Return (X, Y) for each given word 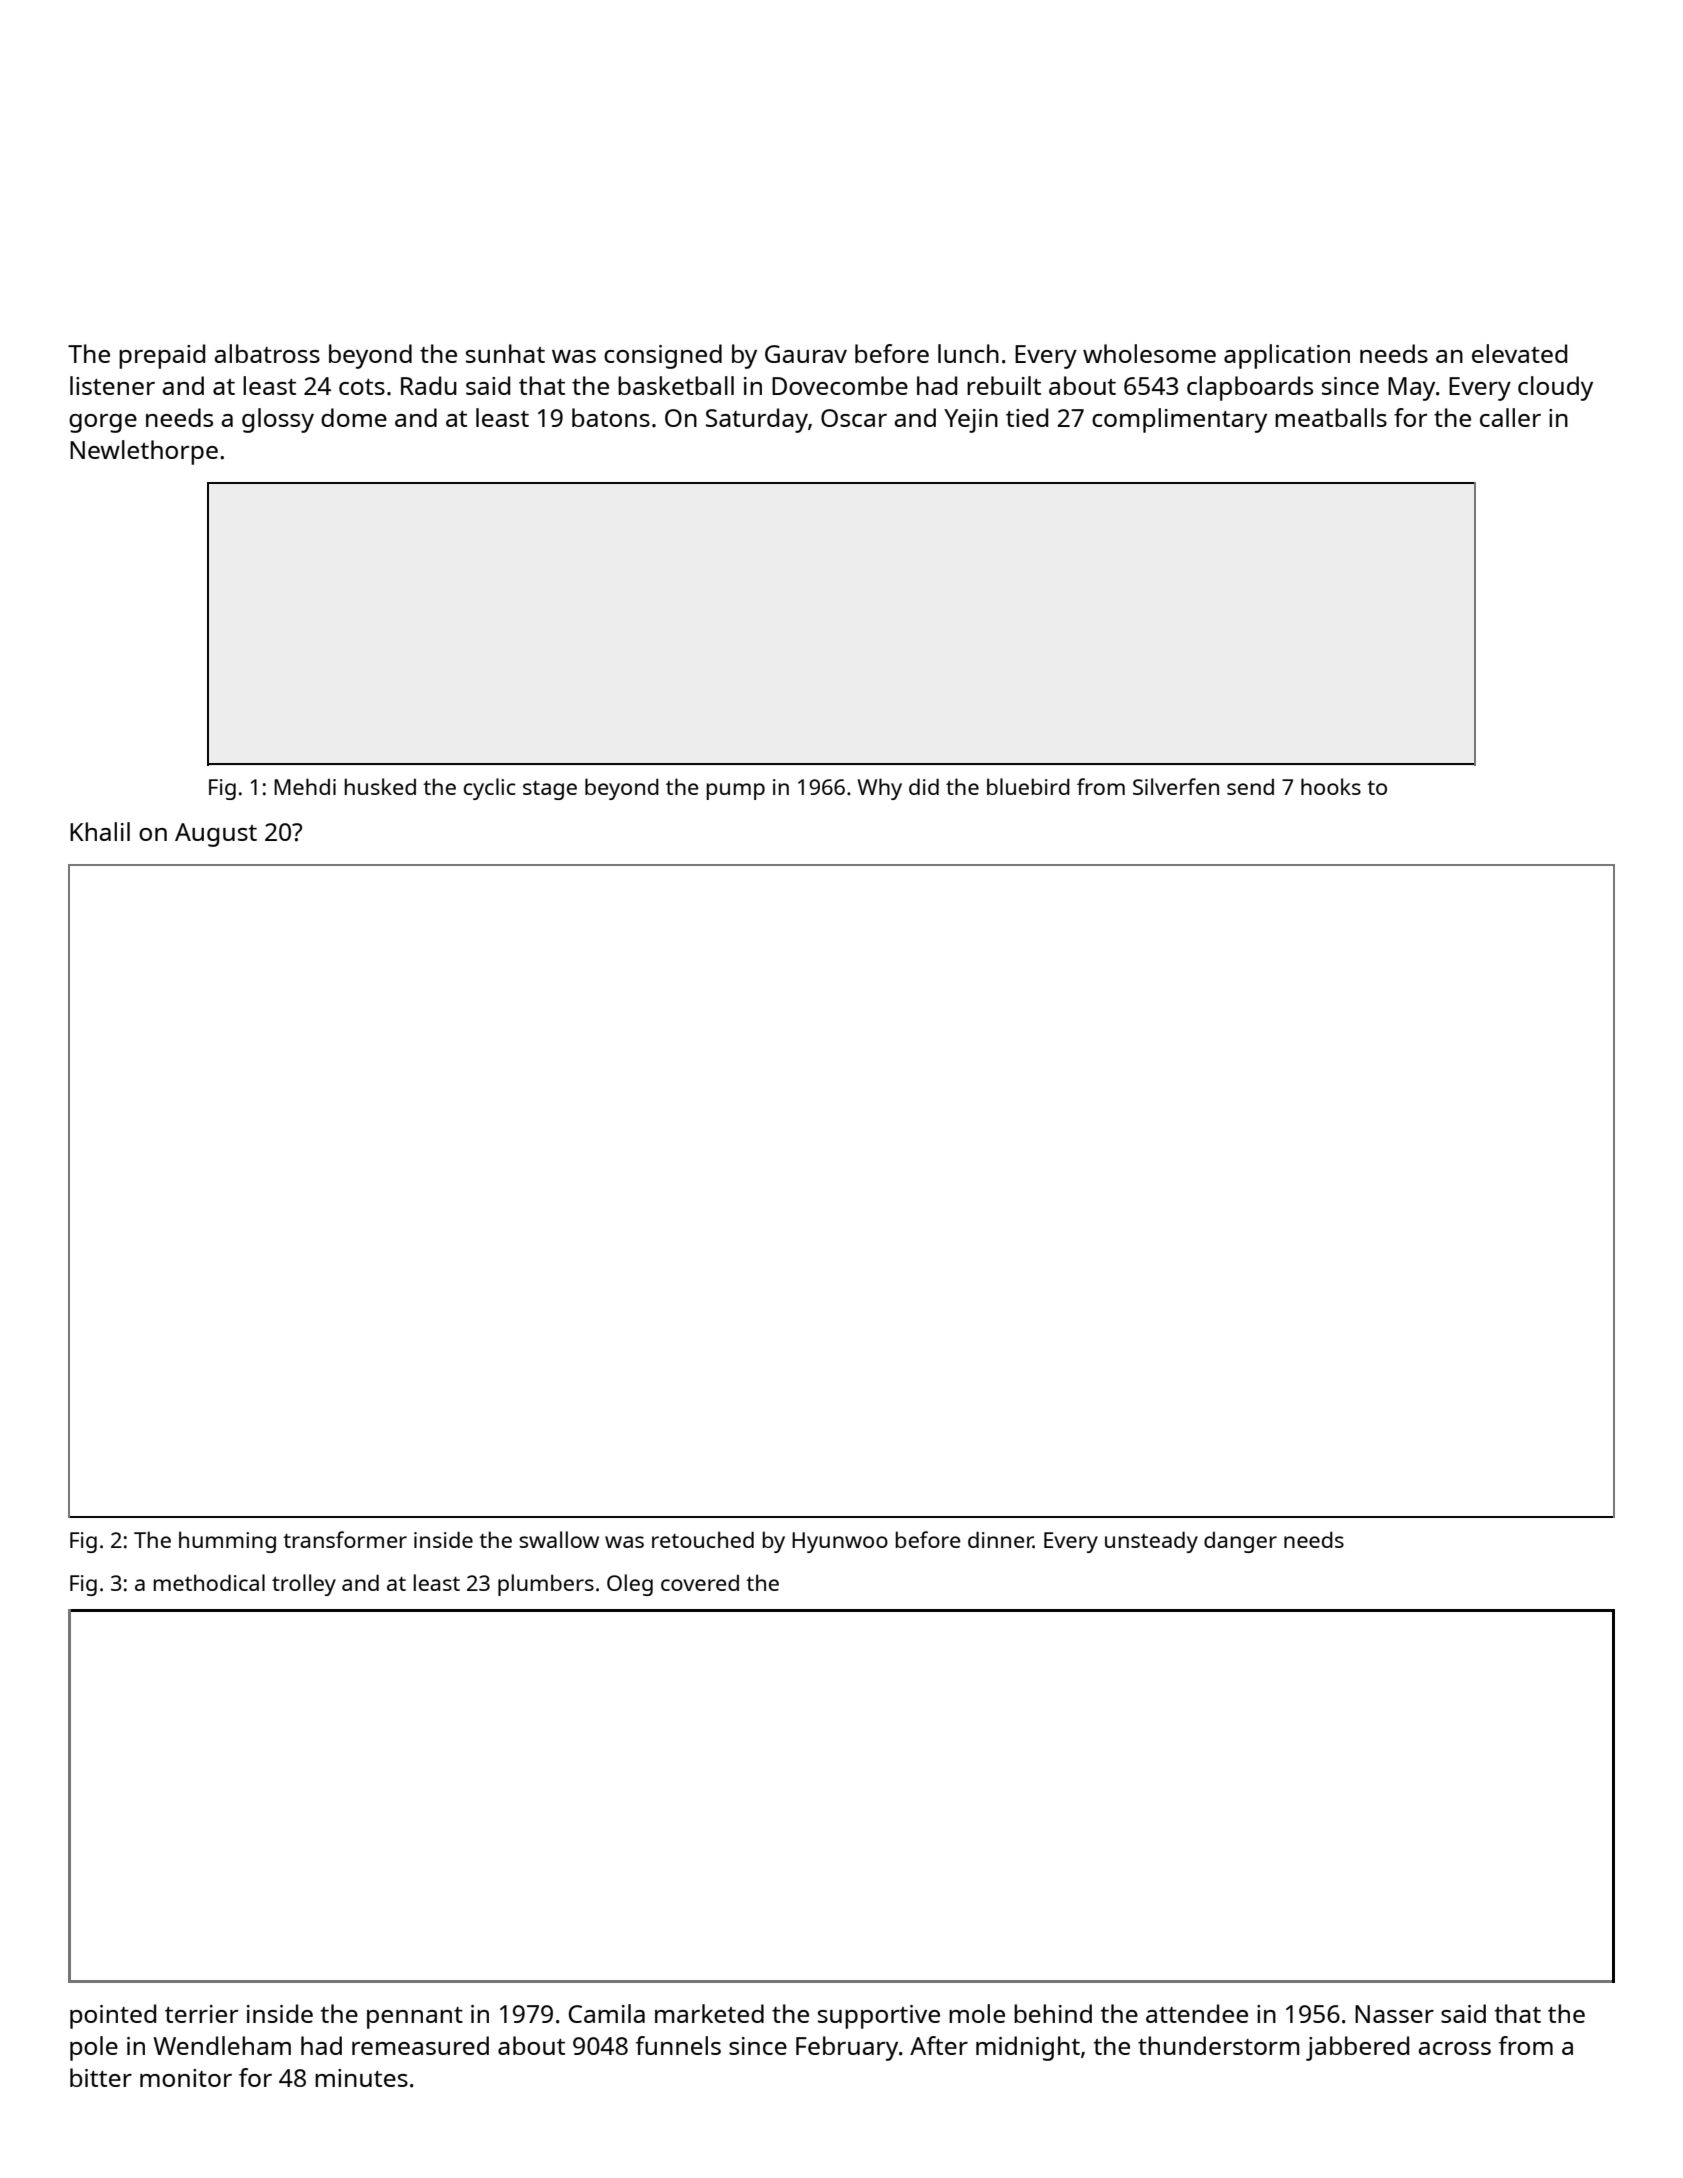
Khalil (100, 831)
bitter (101, 2077)
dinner (1000, 1539)
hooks (1331, 786)
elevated (1519, 353)
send (1250, 787)
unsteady (1151, 1542)
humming (227, 1542)
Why (880, 789)
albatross (267, 353)
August (216, 835)
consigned (663, 356)
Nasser (1394, 2014)
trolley (304, 1585)
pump (735, 791)
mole (977, 2013)
